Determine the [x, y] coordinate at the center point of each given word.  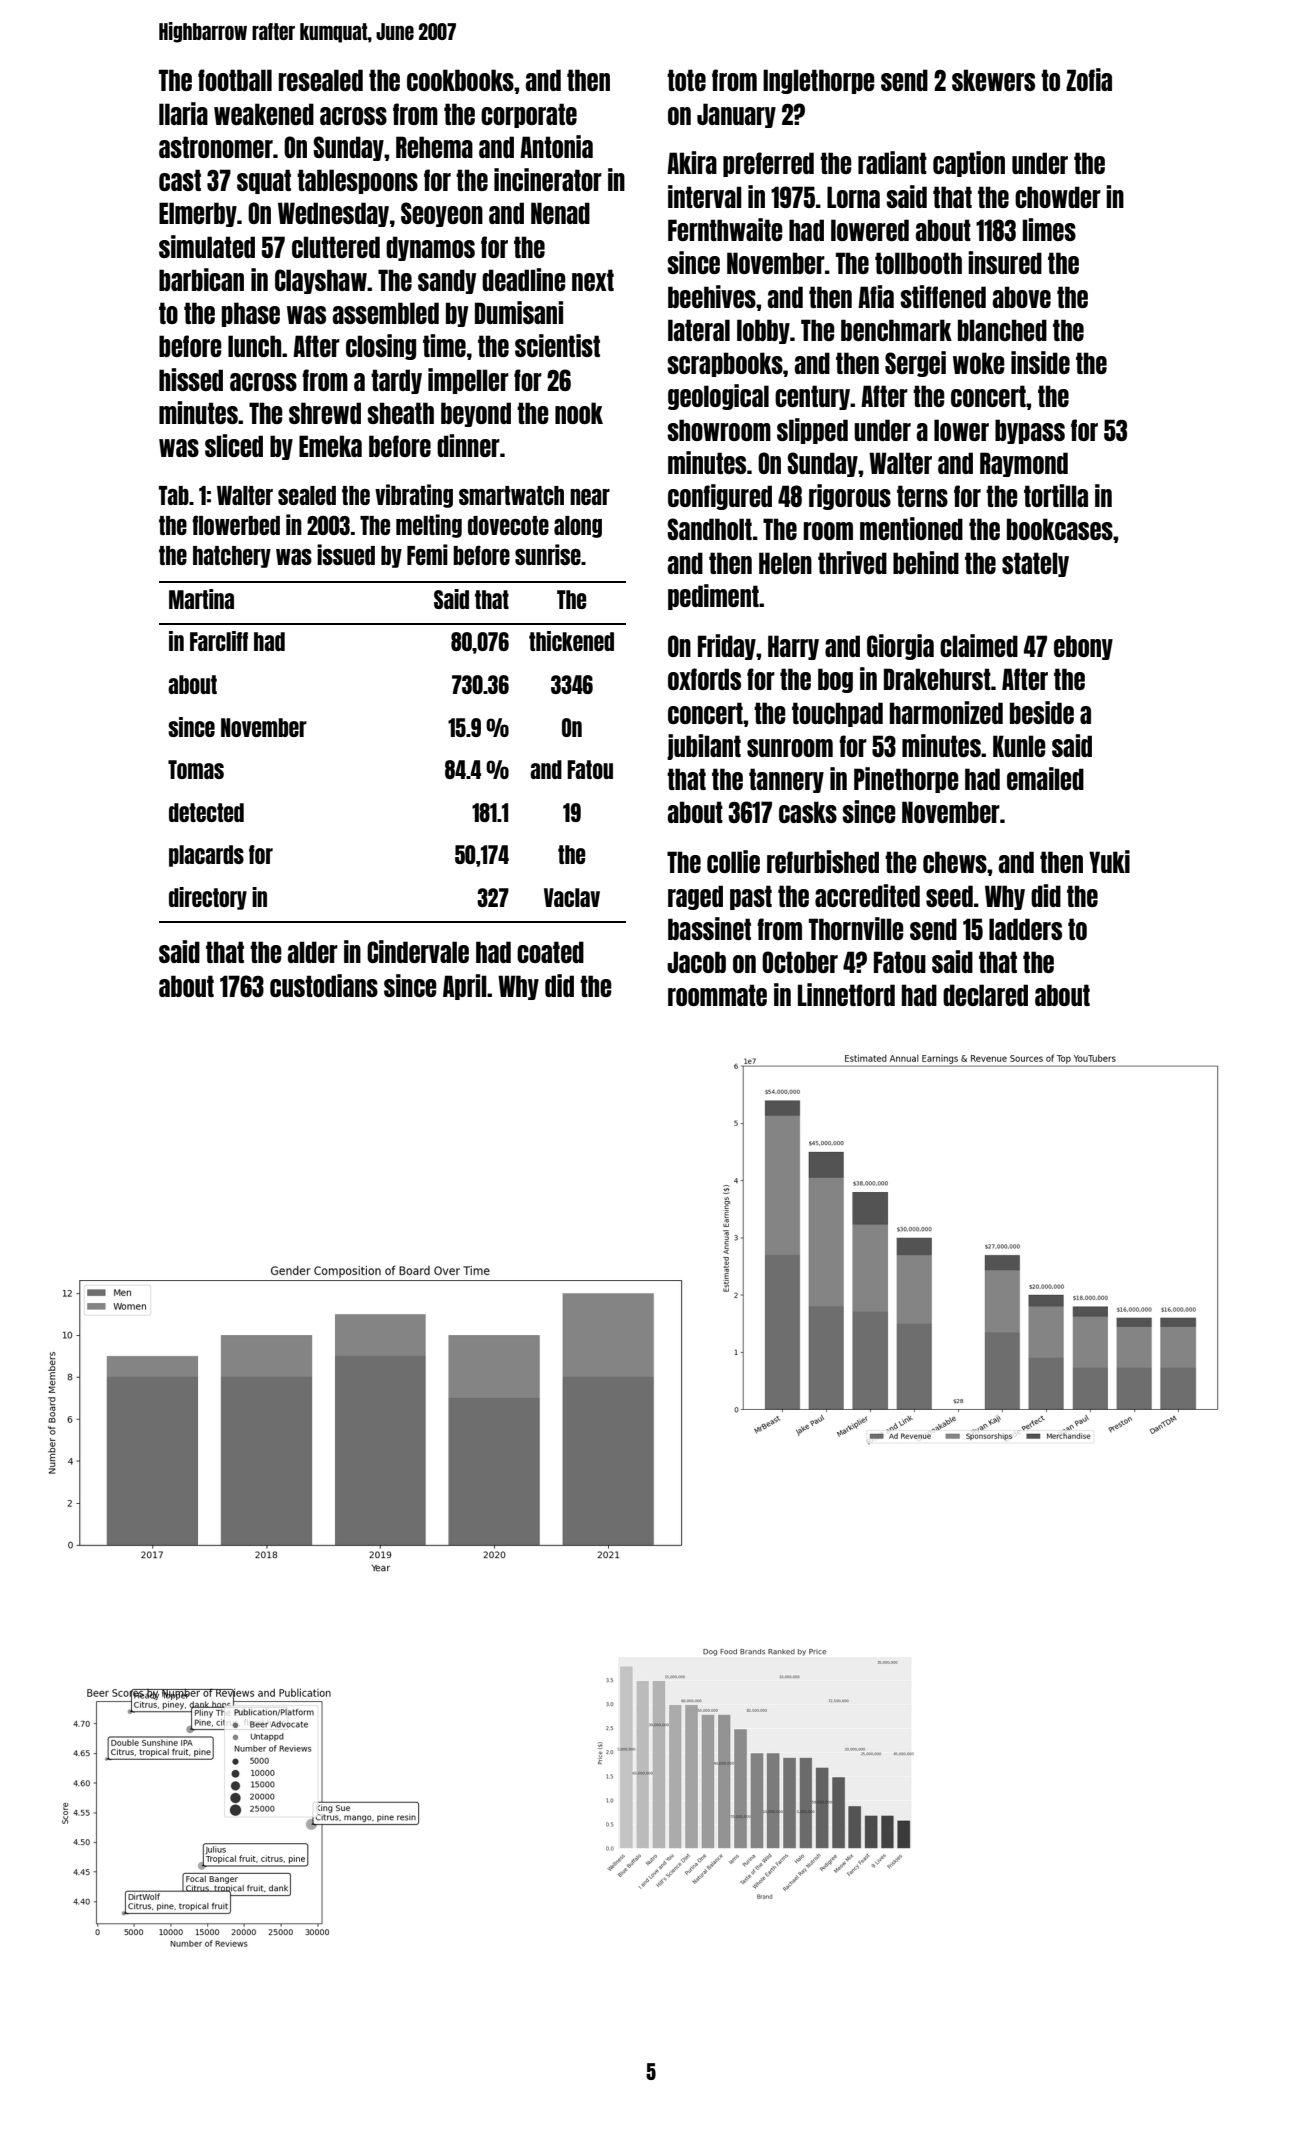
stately [1035, 564]
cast [180, 180]
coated [550, 952]
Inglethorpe [819, 81]
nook [579, 413]
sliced [234, 445]
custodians [324, 985]
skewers [993, 80]
